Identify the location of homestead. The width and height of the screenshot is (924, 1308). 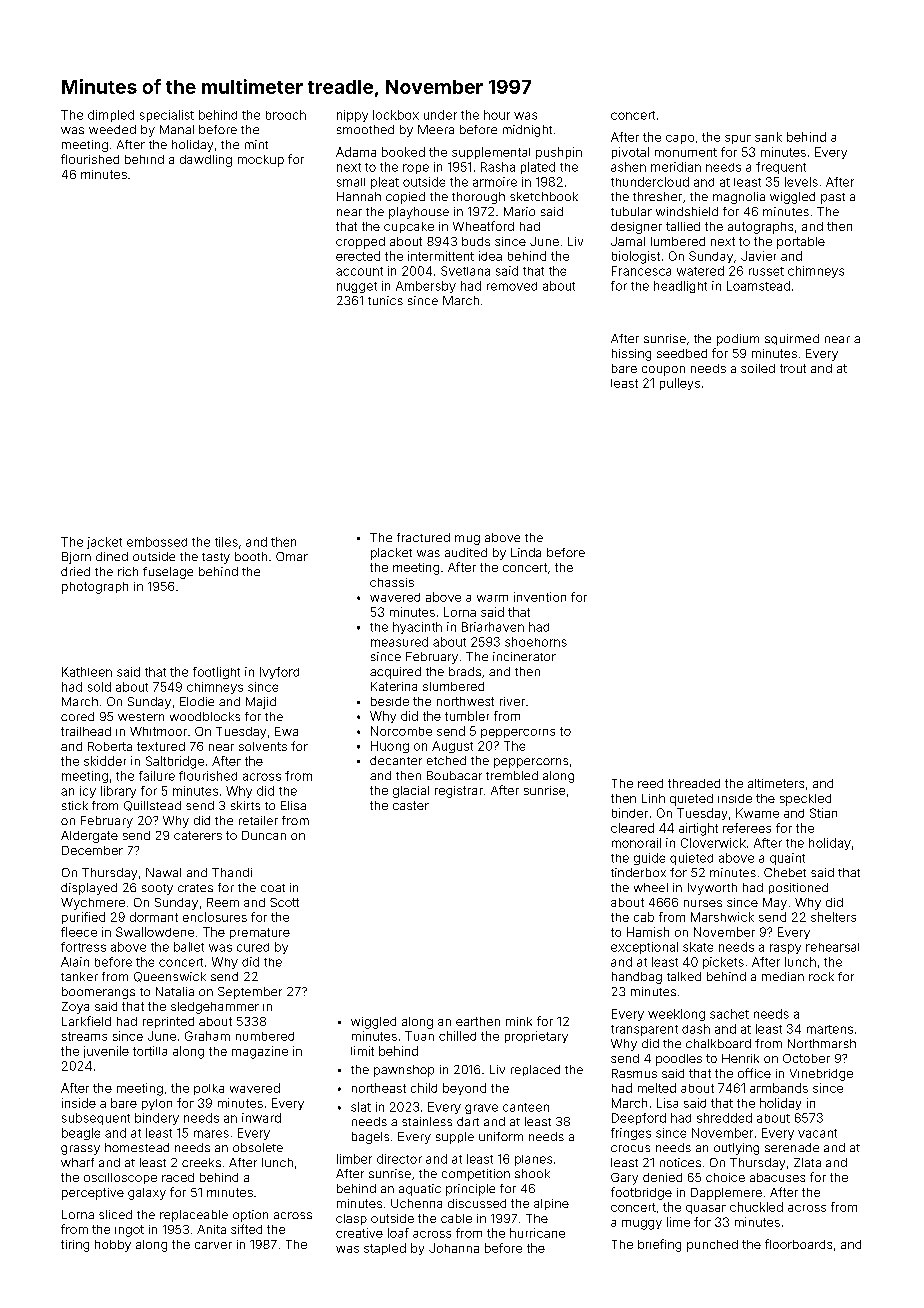
(137, 1147).
